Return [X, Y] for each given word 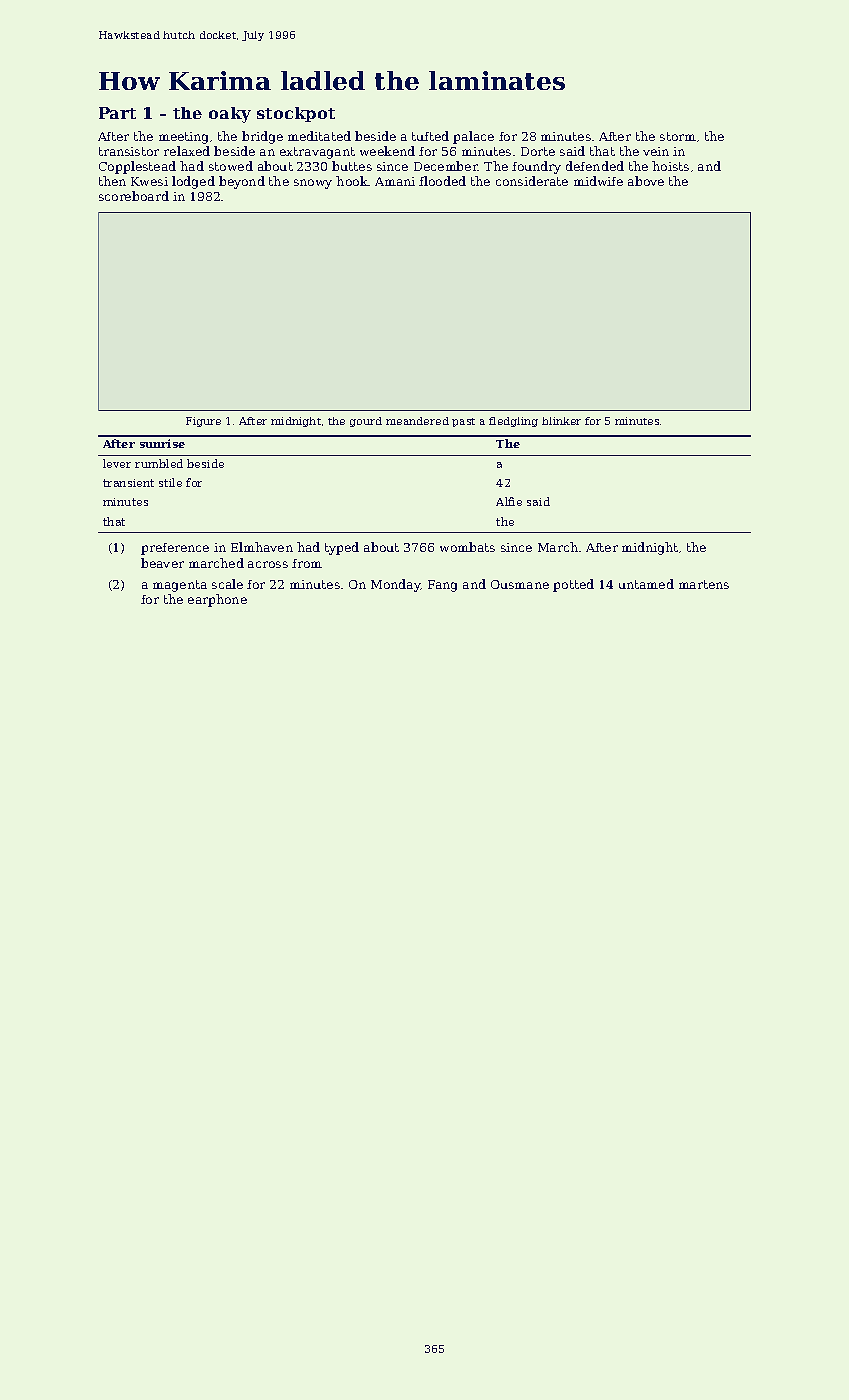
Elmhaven [262, 547]
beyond [242, 182]
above [646, 181]
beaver [162, 563]
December [446, 166]
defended [595, 166]
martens [704, 584]
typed [342, 548]
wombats [467, 547]
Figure [203, 422]
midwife [598, 181]
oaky [230, 115]
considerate [532, 181]
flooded [442, 181]
